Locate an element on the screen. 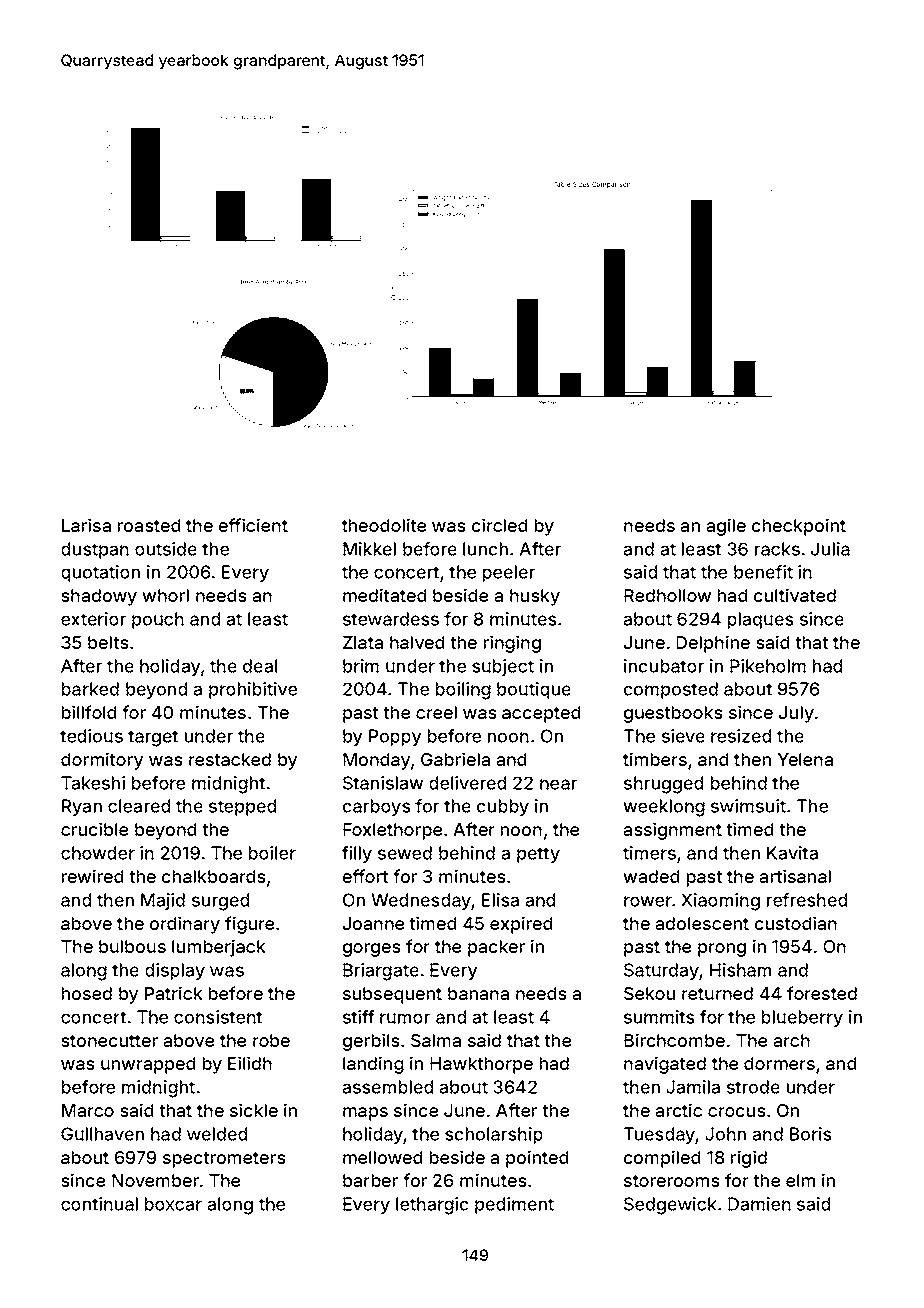 This screenshot has width=924, height=1308. billfold is located at coordinates (89, 712).
